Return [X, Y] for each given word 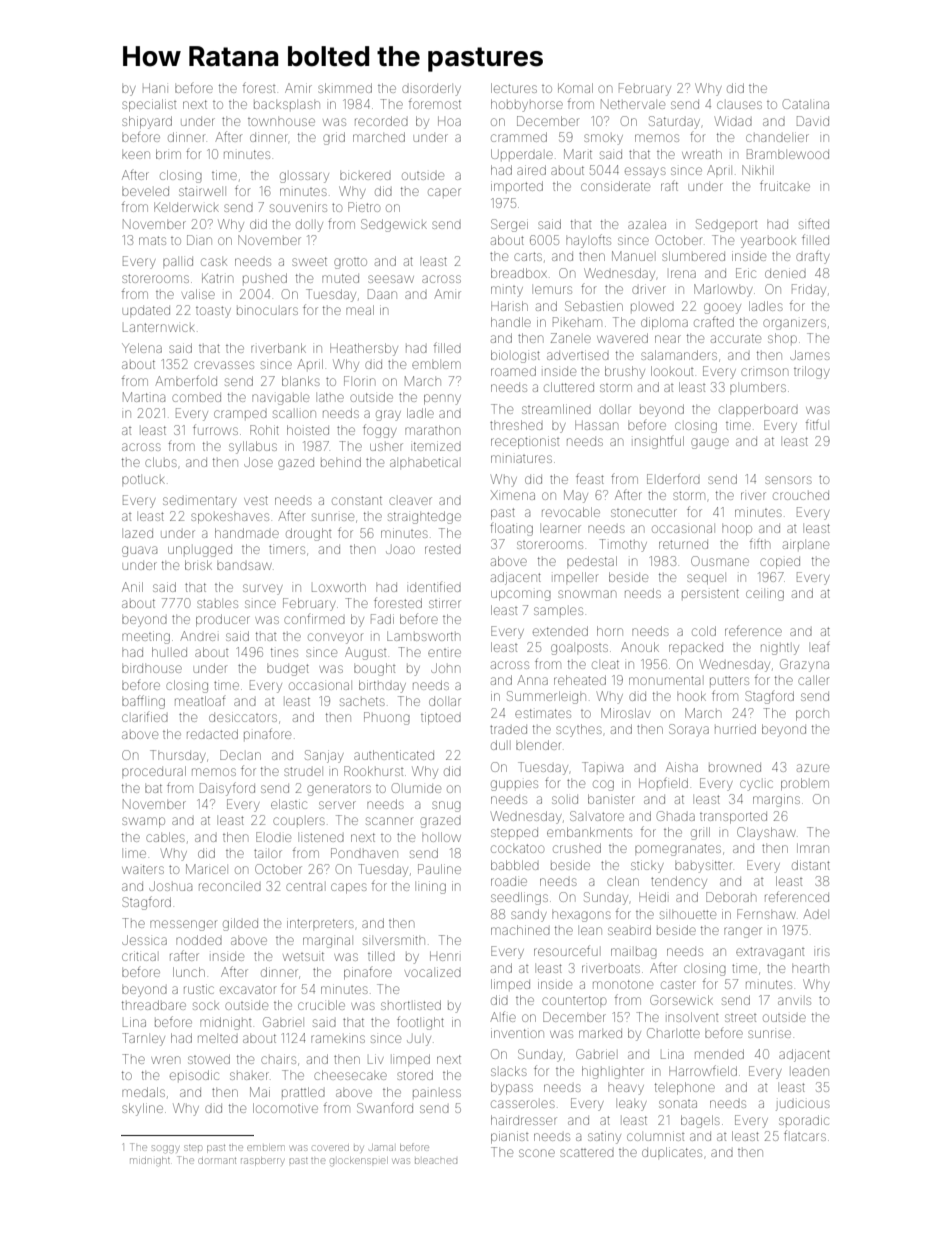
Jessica [144, 940]
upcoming [521, 595]
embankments [589, 832]
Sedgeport [726, 225]
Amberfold [186, 380]
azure [813, 768]
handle [511, 322]
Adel [815, 914]
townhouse [281, 122]
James [810, 355]
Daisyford [227, 789]
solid [565, 799]
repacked [696, 649]
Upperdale [522, 154]
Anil [132, 587]
